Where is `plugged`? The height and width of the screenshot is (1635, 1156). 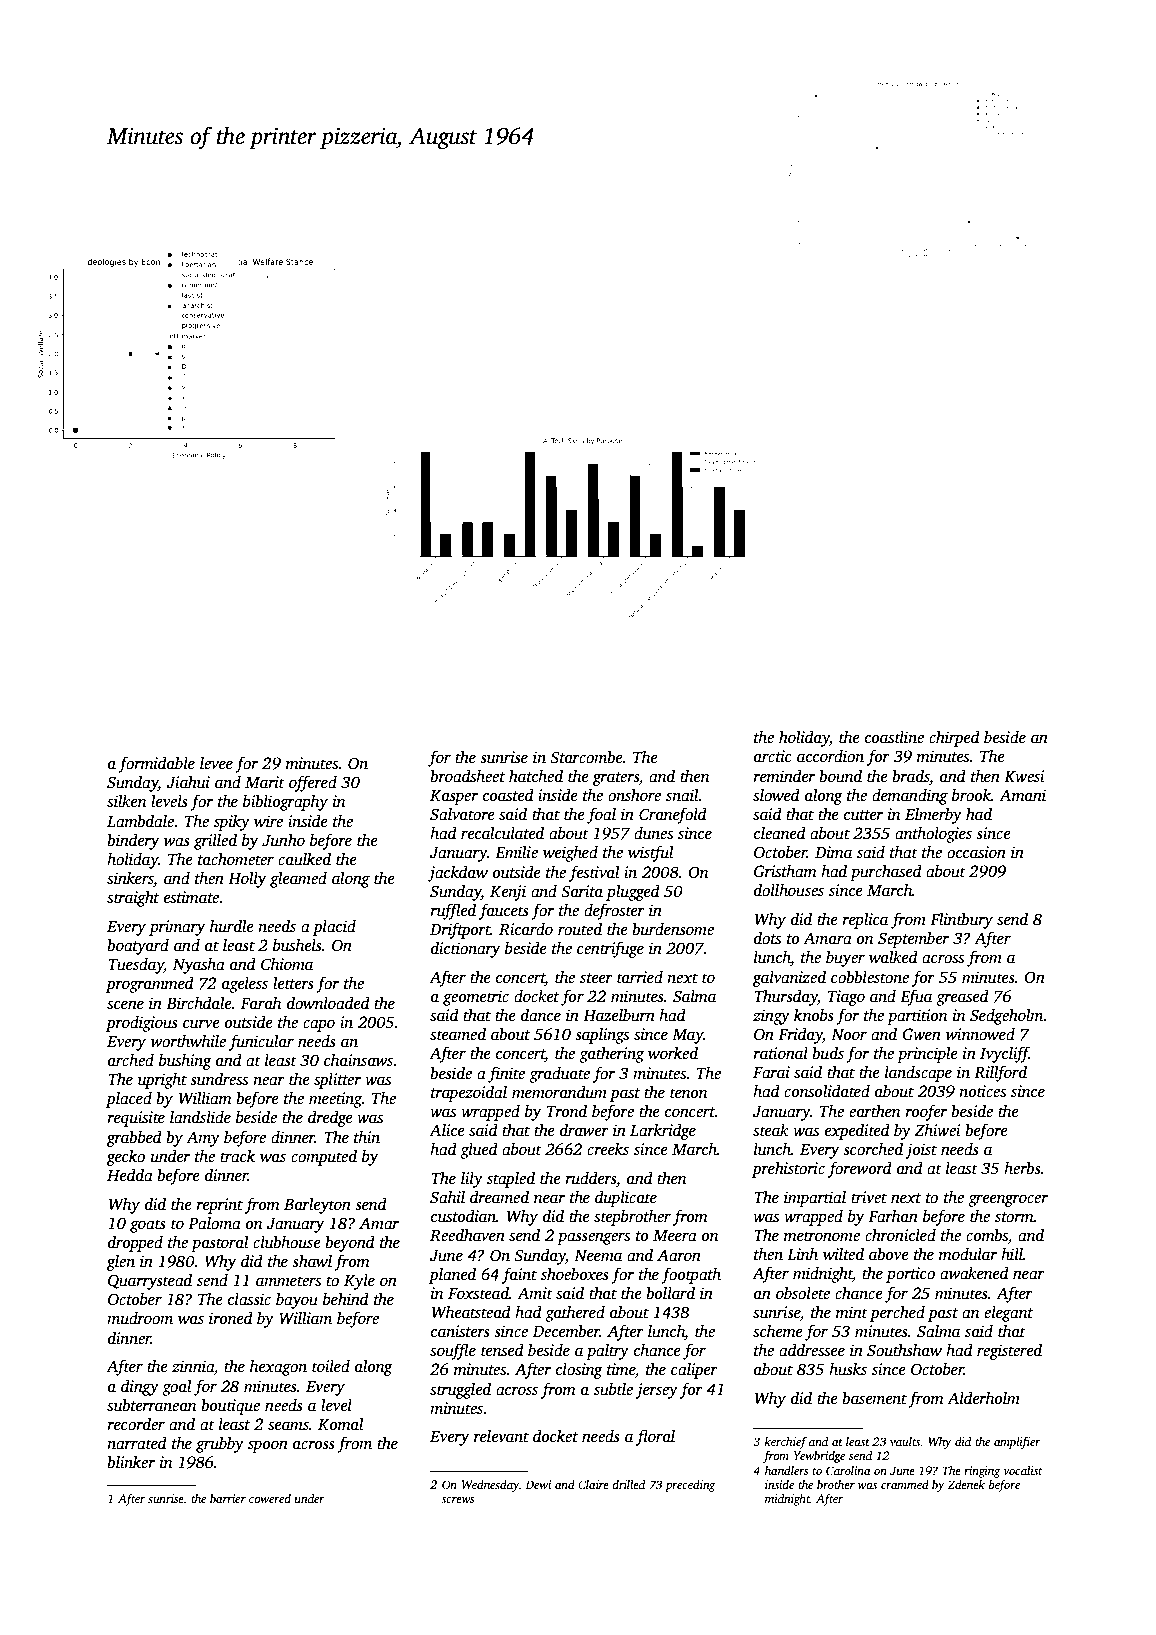 plugged is located at coordinates (633, 893).
